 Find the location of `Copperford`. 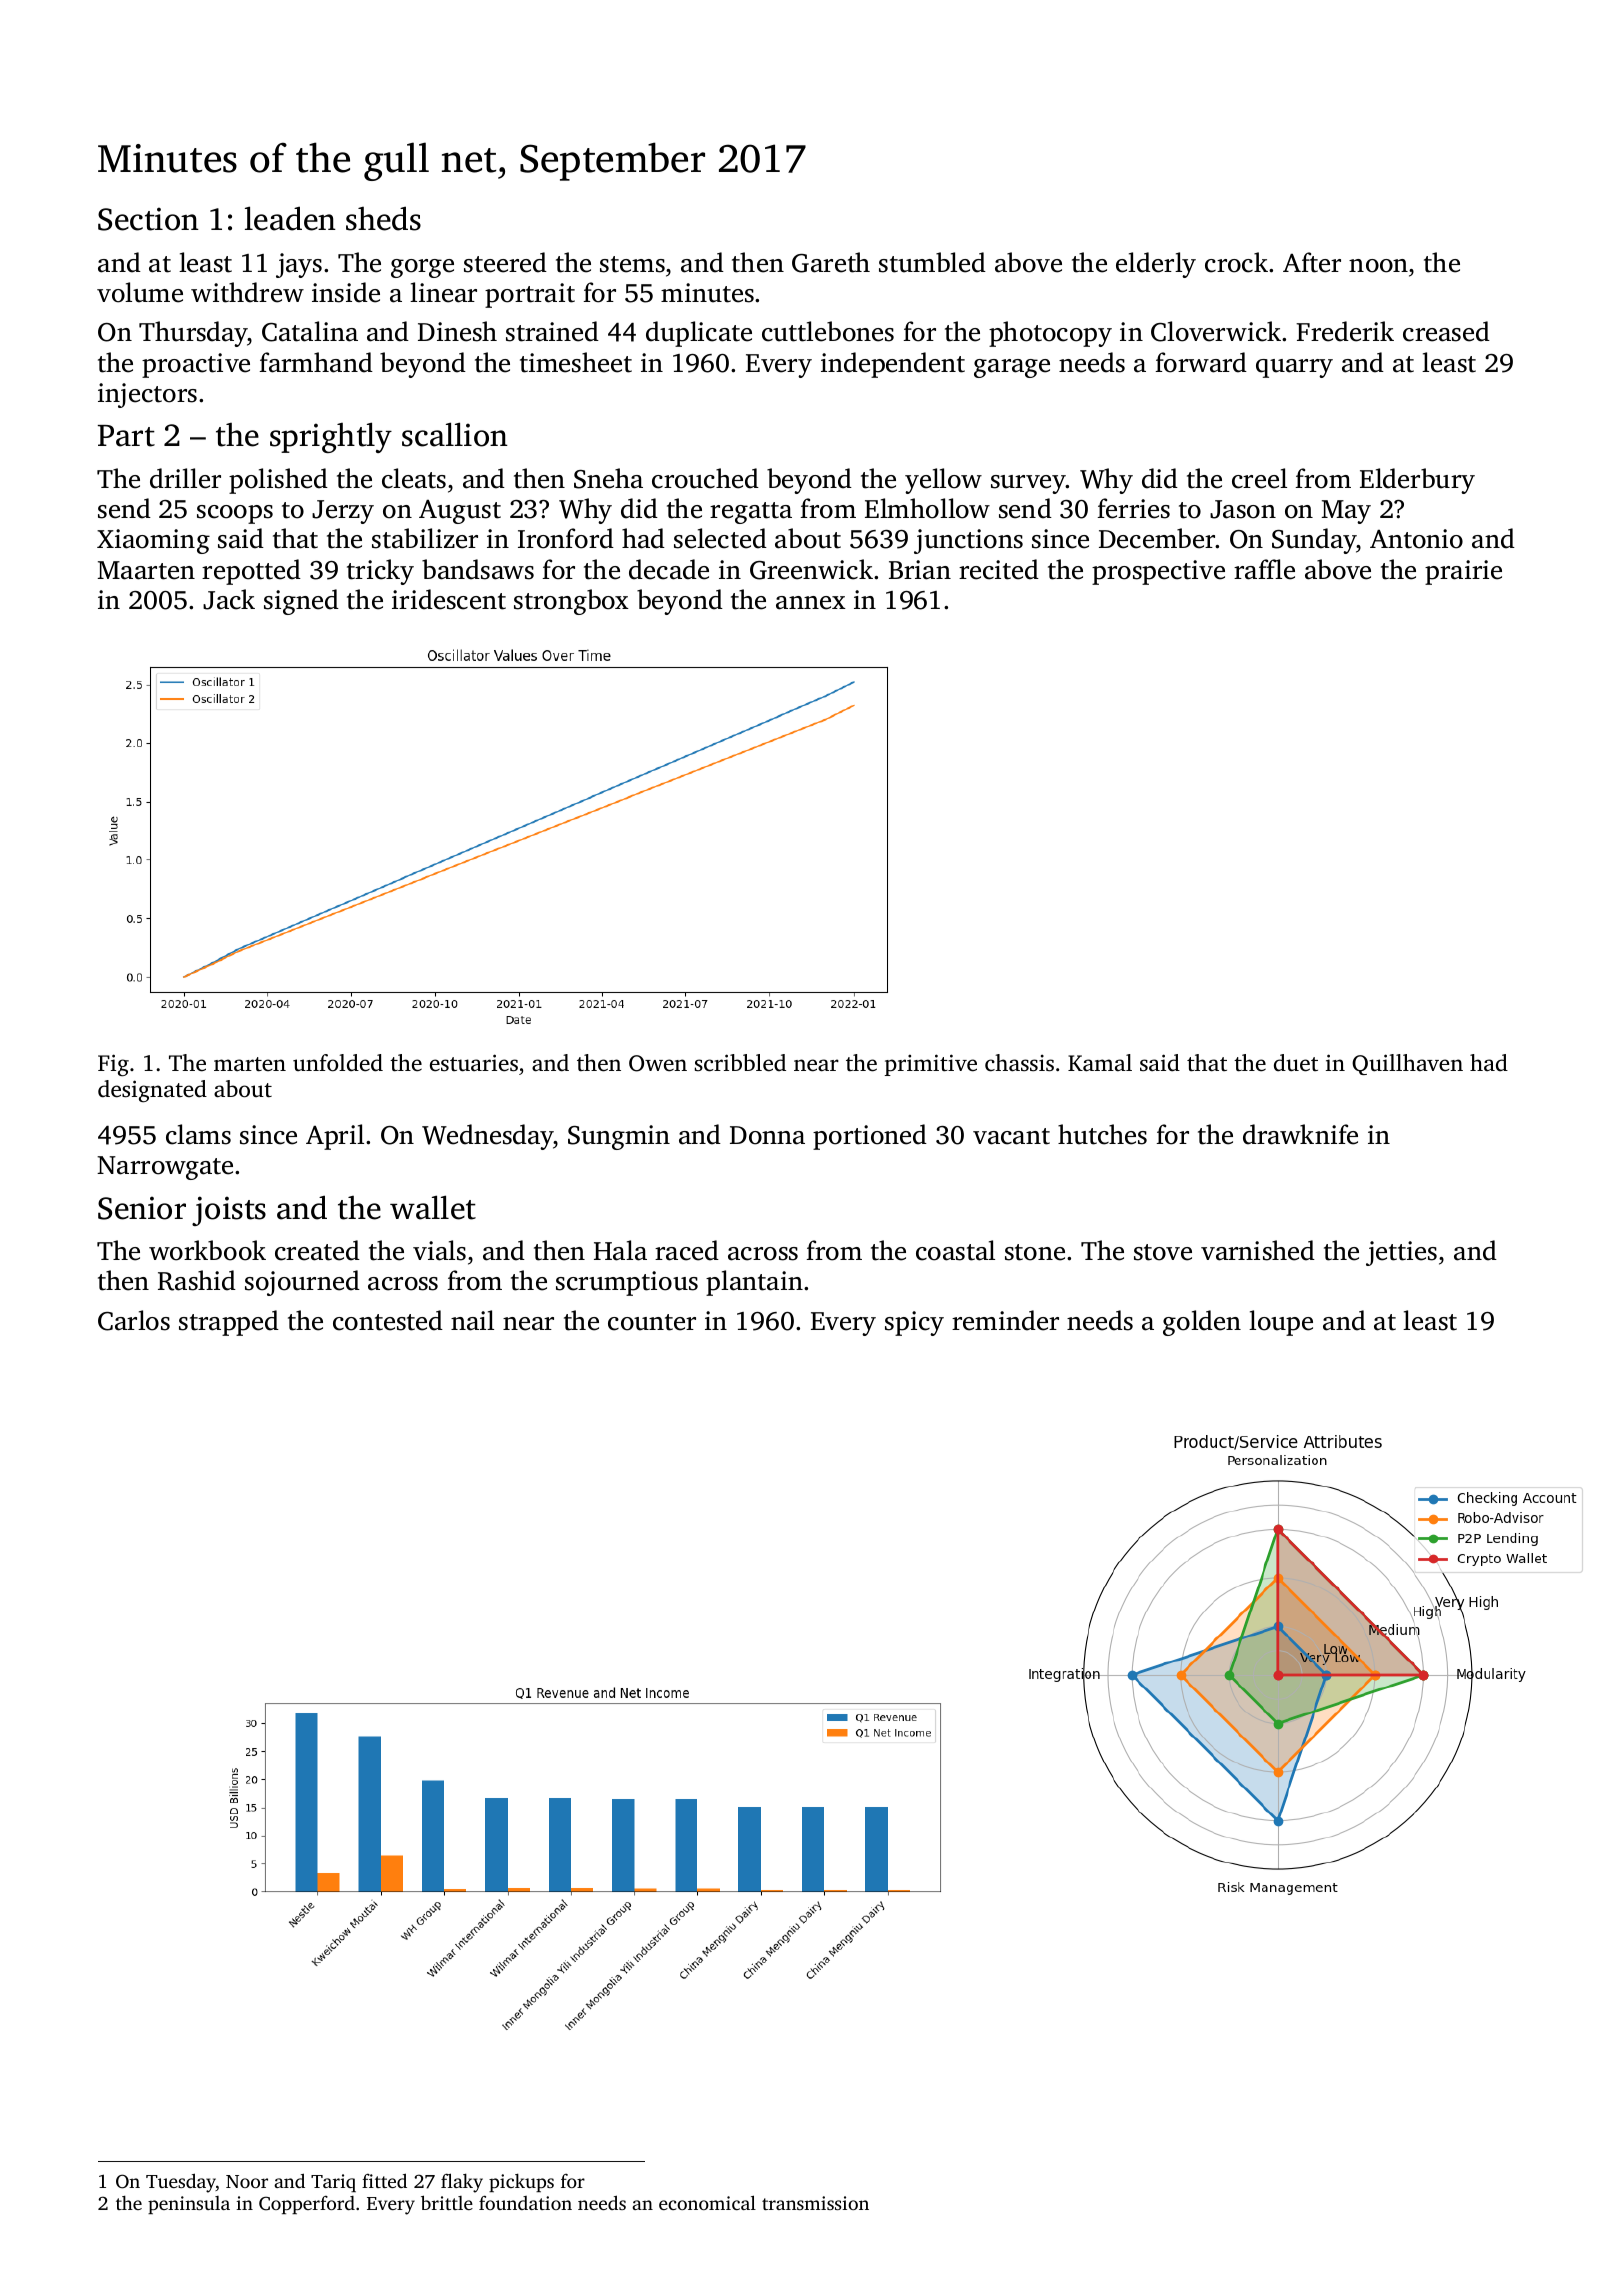

Copperford is located at coordinates (307, 2205).
